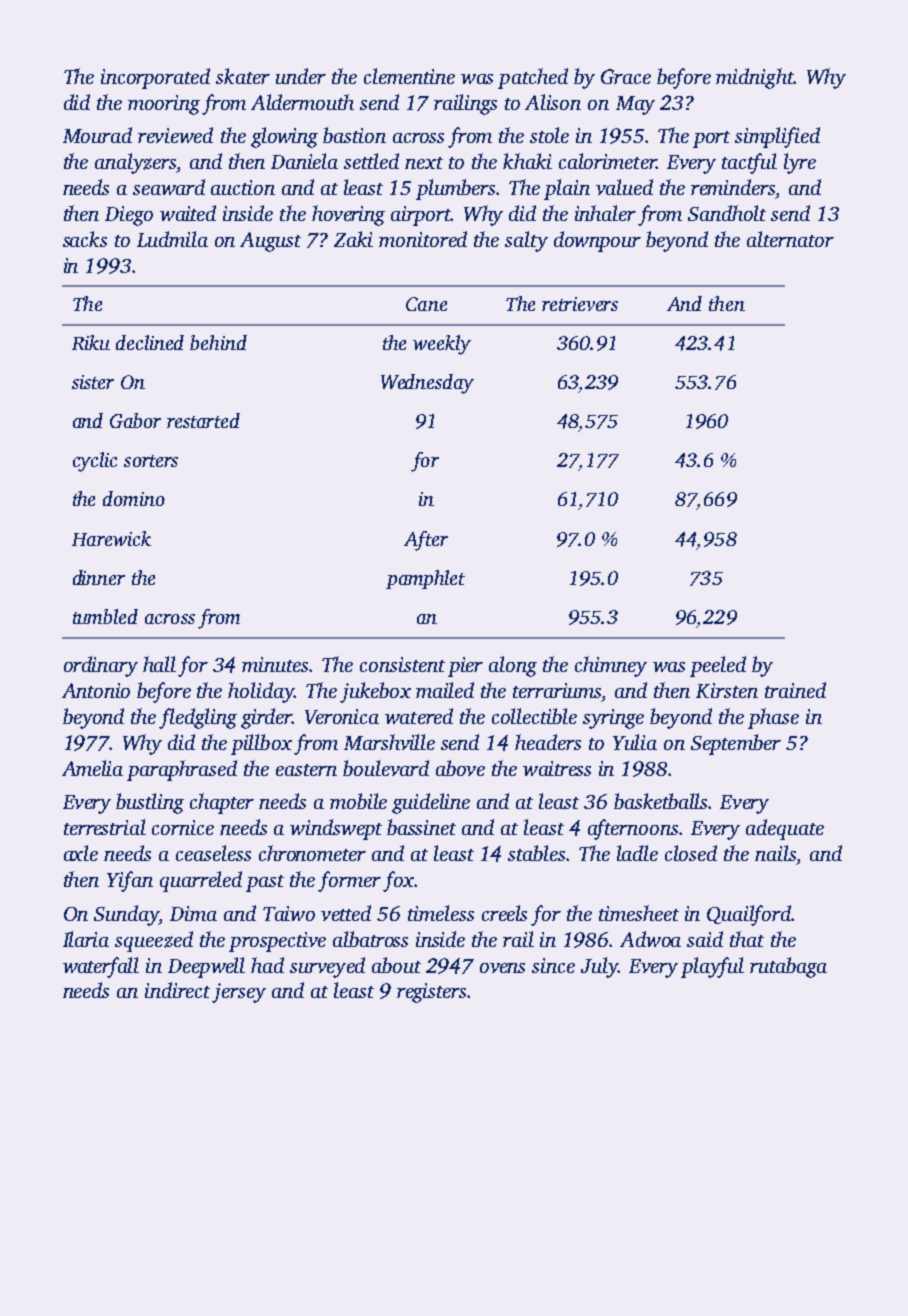 The image size is (908, 1316). Describe the element at coordinates (371, 161) in the screenshot. I see `settled` at that location.
